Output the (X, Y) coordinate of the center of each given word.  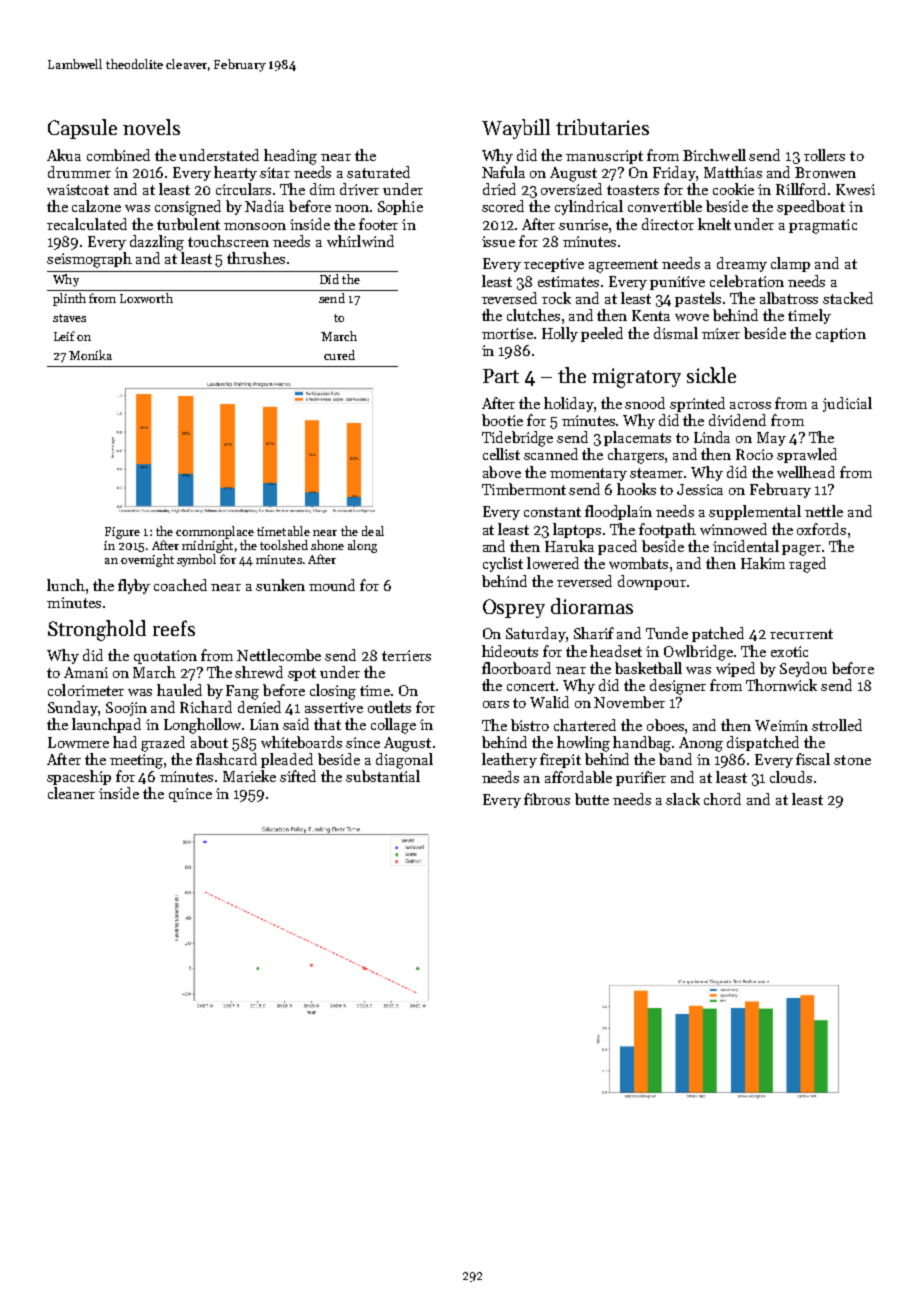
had (125, 742)
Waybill (516, 129)
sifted (298, 776)
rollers (824, 155)
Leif (64, 336)
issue (498, 241)
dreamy (742, 264)
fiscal (813, 759)
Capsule (82, 129)
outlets (389, 707)
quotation (165, 657)
